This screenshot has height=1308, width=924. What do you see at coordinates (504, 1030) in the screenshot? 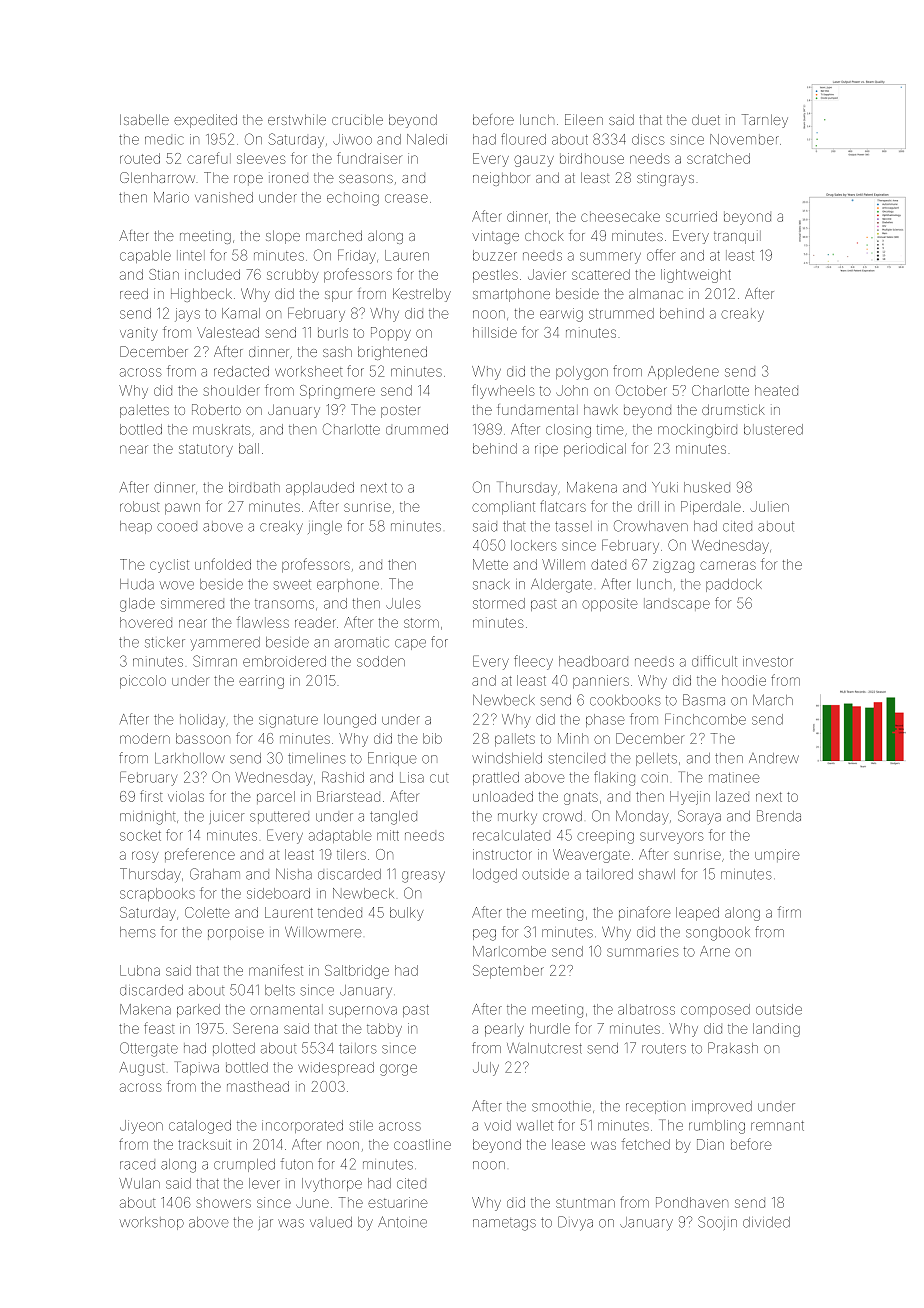
I see `pearly` at bounding box center [504, 1030].
